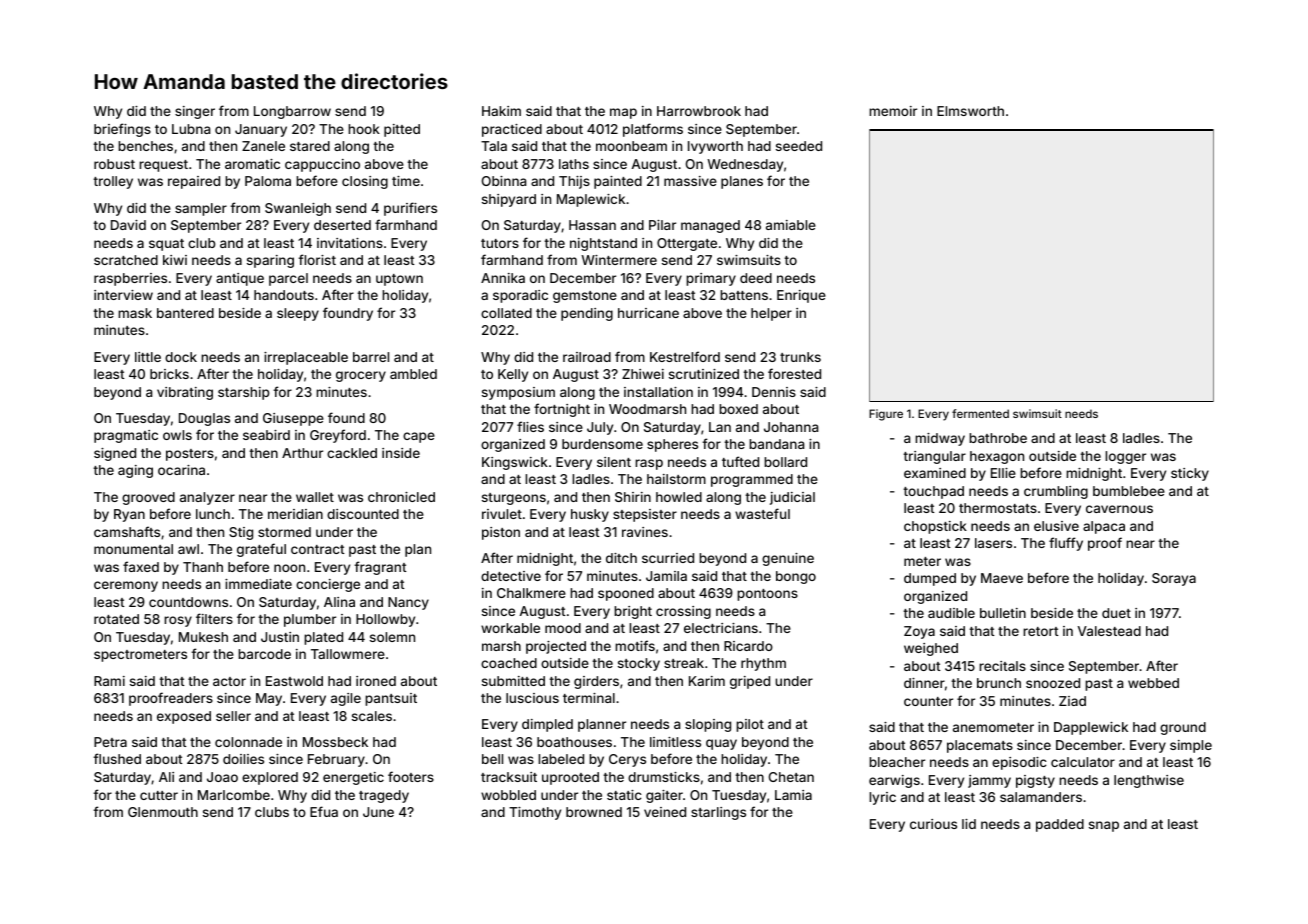  What do you see at coordinates (126, 260) in the page?
I see `scratched` at bounding box center [126, 260].
